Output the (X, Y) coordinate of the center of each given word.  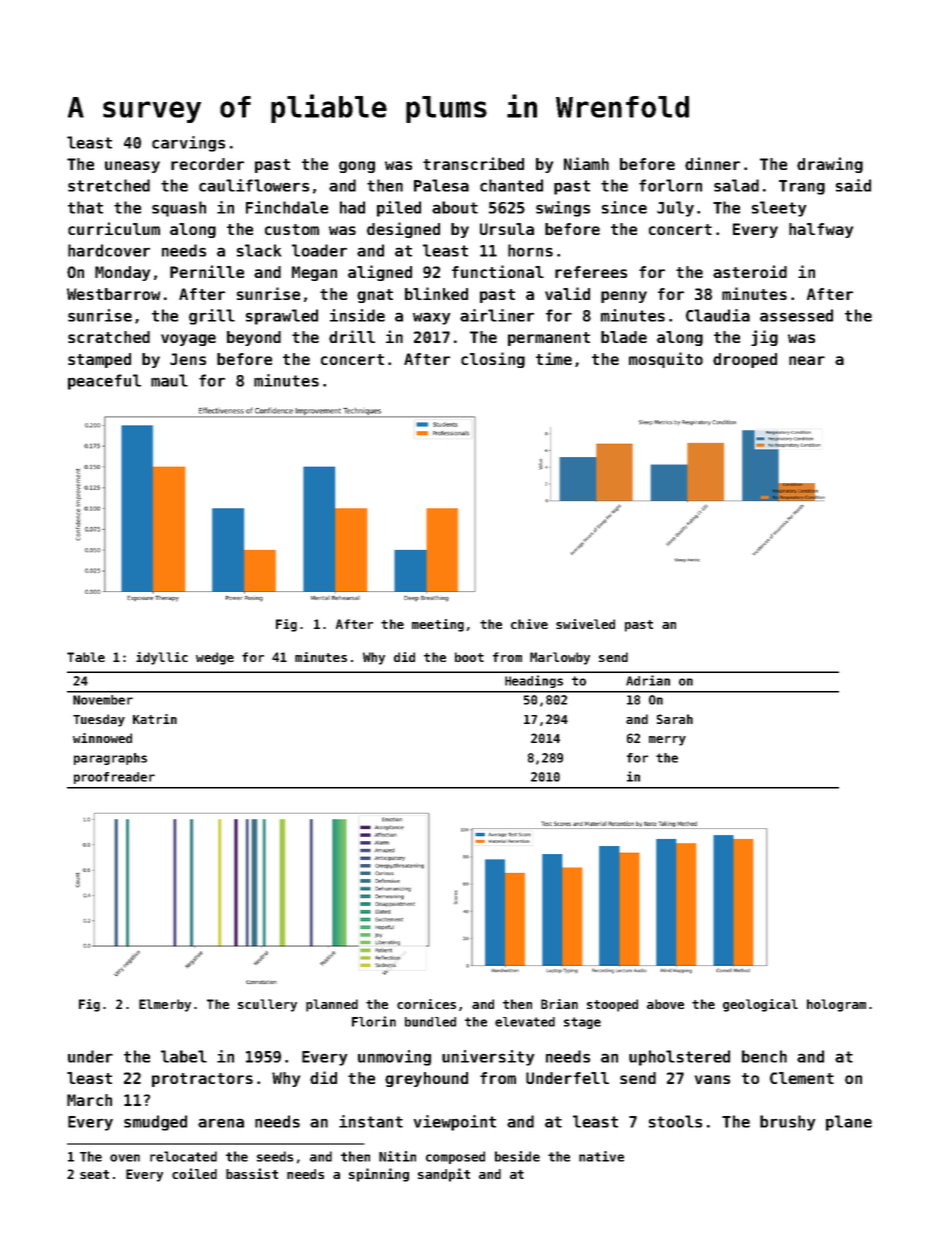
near (807, 360)
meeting (438, 625)
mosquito (666, 360)
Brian (559, 1004)
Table (86, 657)
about (455, 207)
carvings (188, 144)
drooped (745, 360)
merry (667, 741)
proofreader (114, 778)
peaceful (104, 382)
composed (455, 1157)
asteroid (750, 271)
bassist (252, 1173)
